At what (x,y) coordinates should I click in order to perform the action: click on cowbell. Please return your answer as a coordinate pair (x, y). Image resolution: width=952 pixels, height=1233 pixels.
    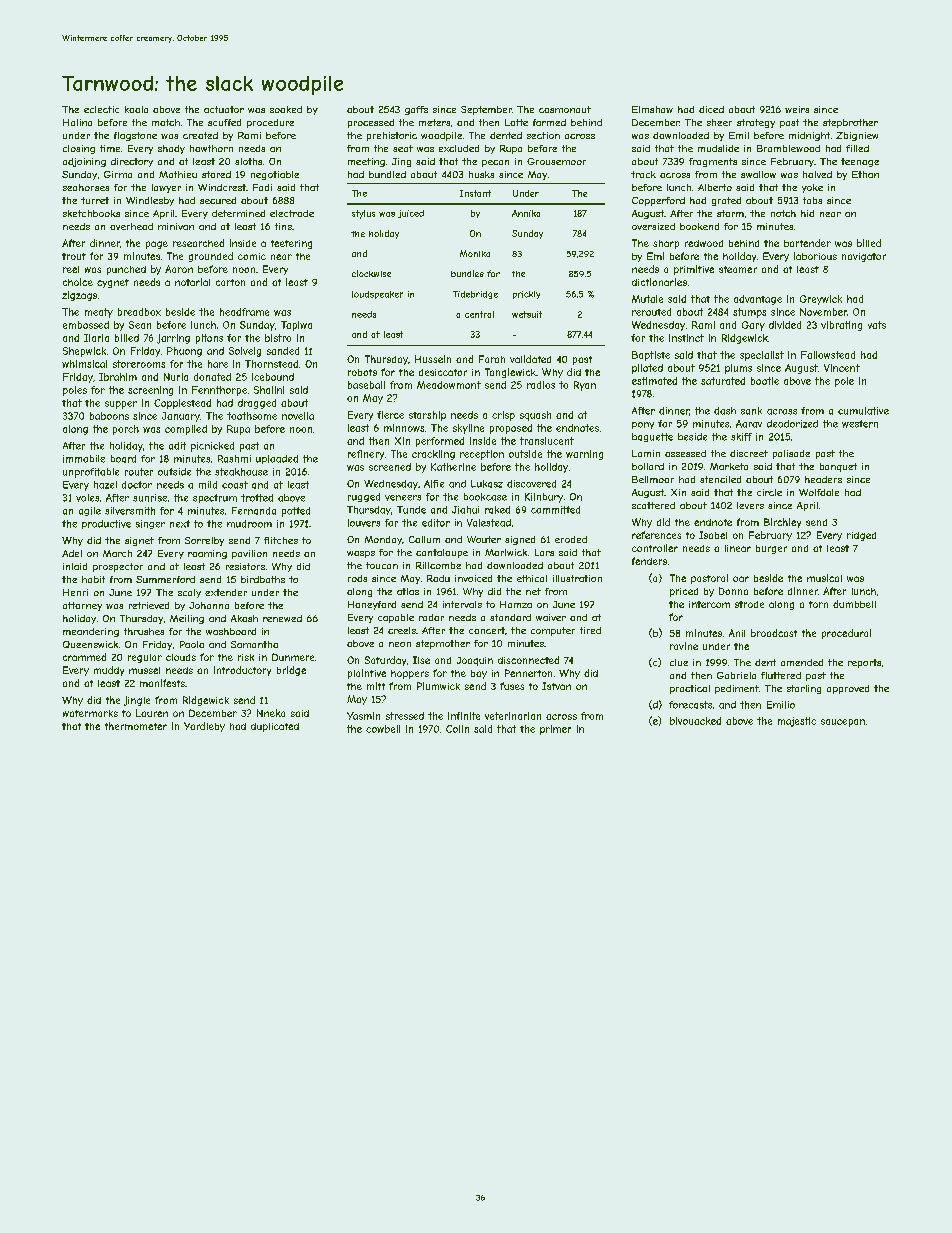
    Looking at the image, I should click on (383, 729).
